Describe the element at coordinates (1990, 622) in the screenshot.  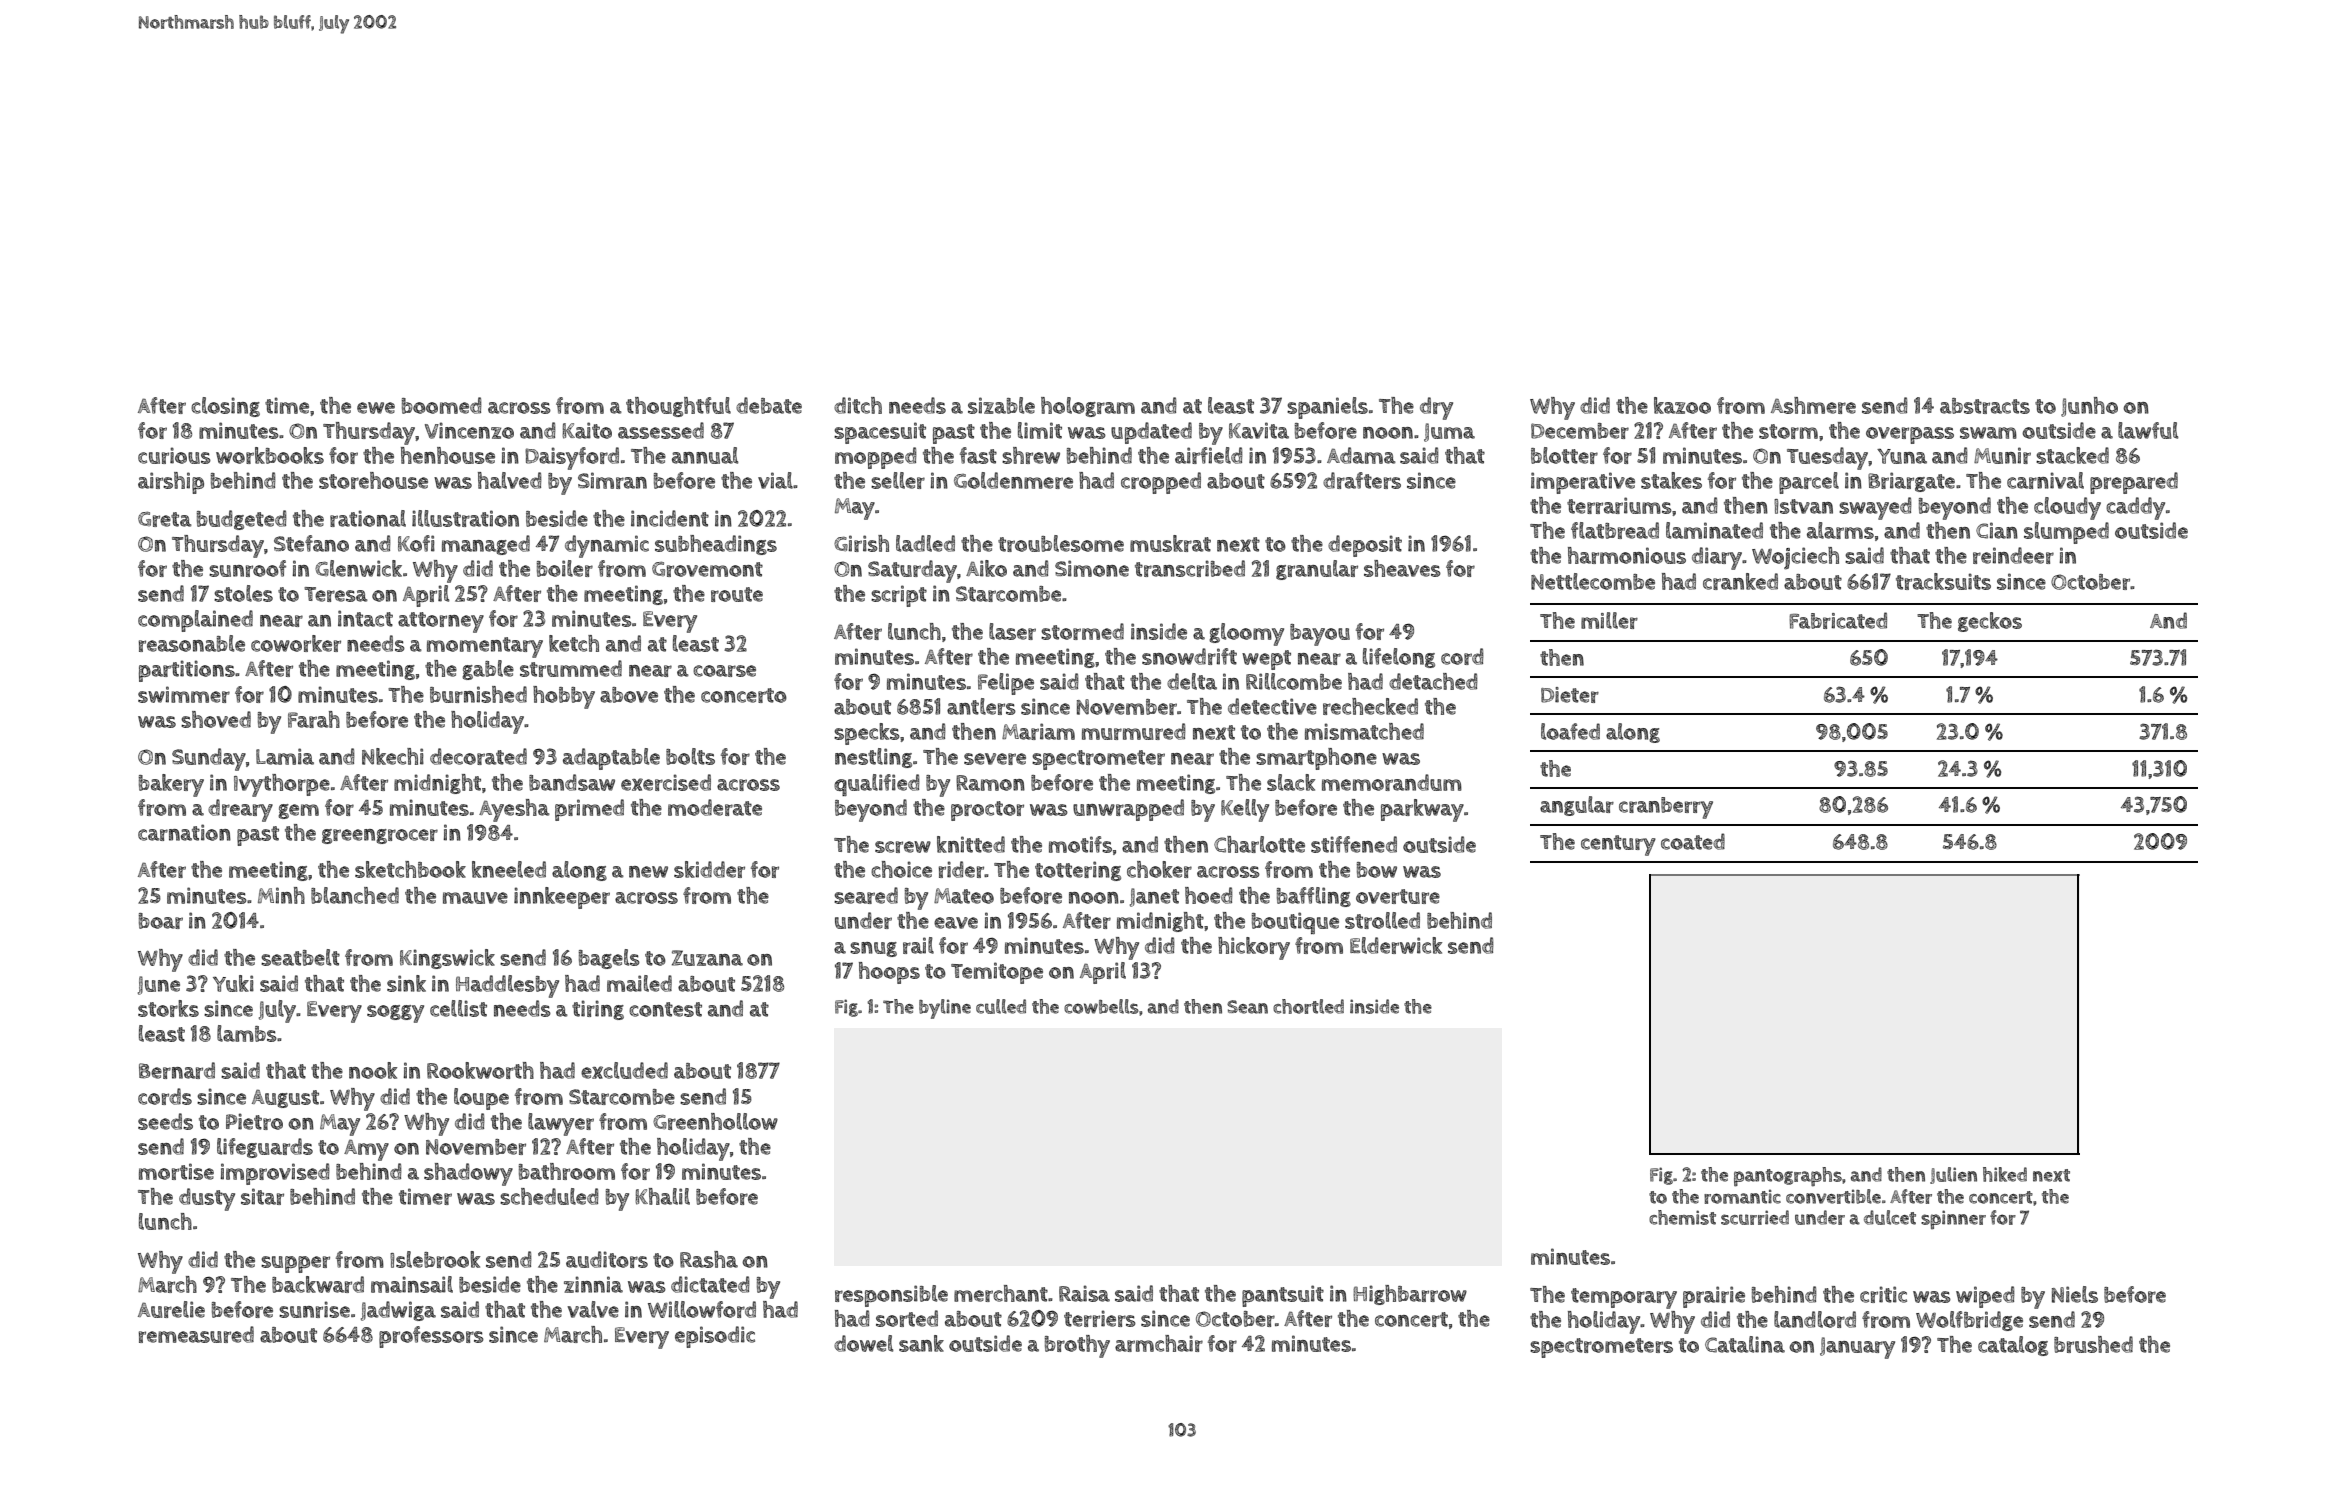
I see `geckos` at that location.
